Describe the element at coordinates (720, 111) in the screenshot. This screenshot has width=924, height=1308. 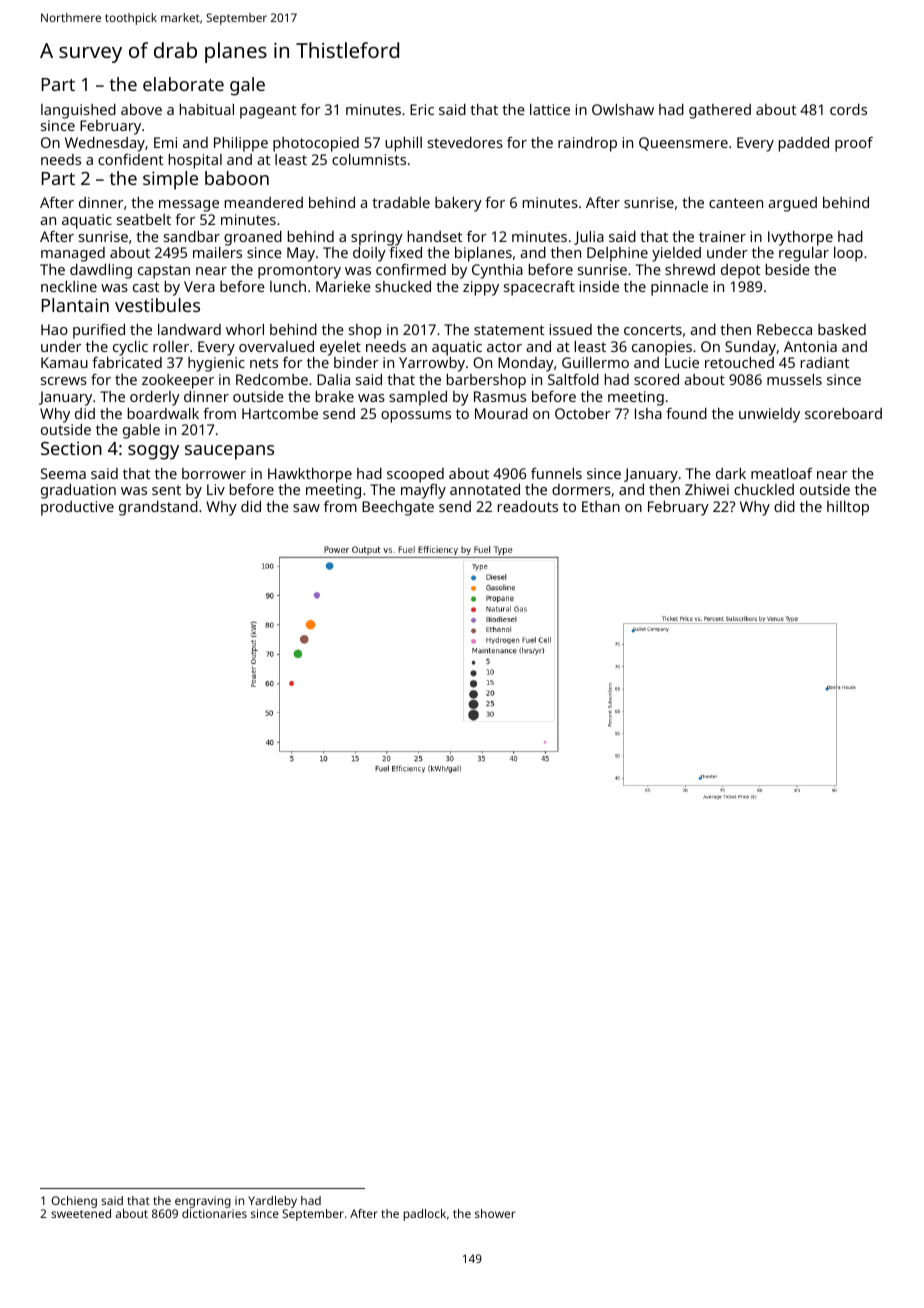
I see `gathered` at that location.
